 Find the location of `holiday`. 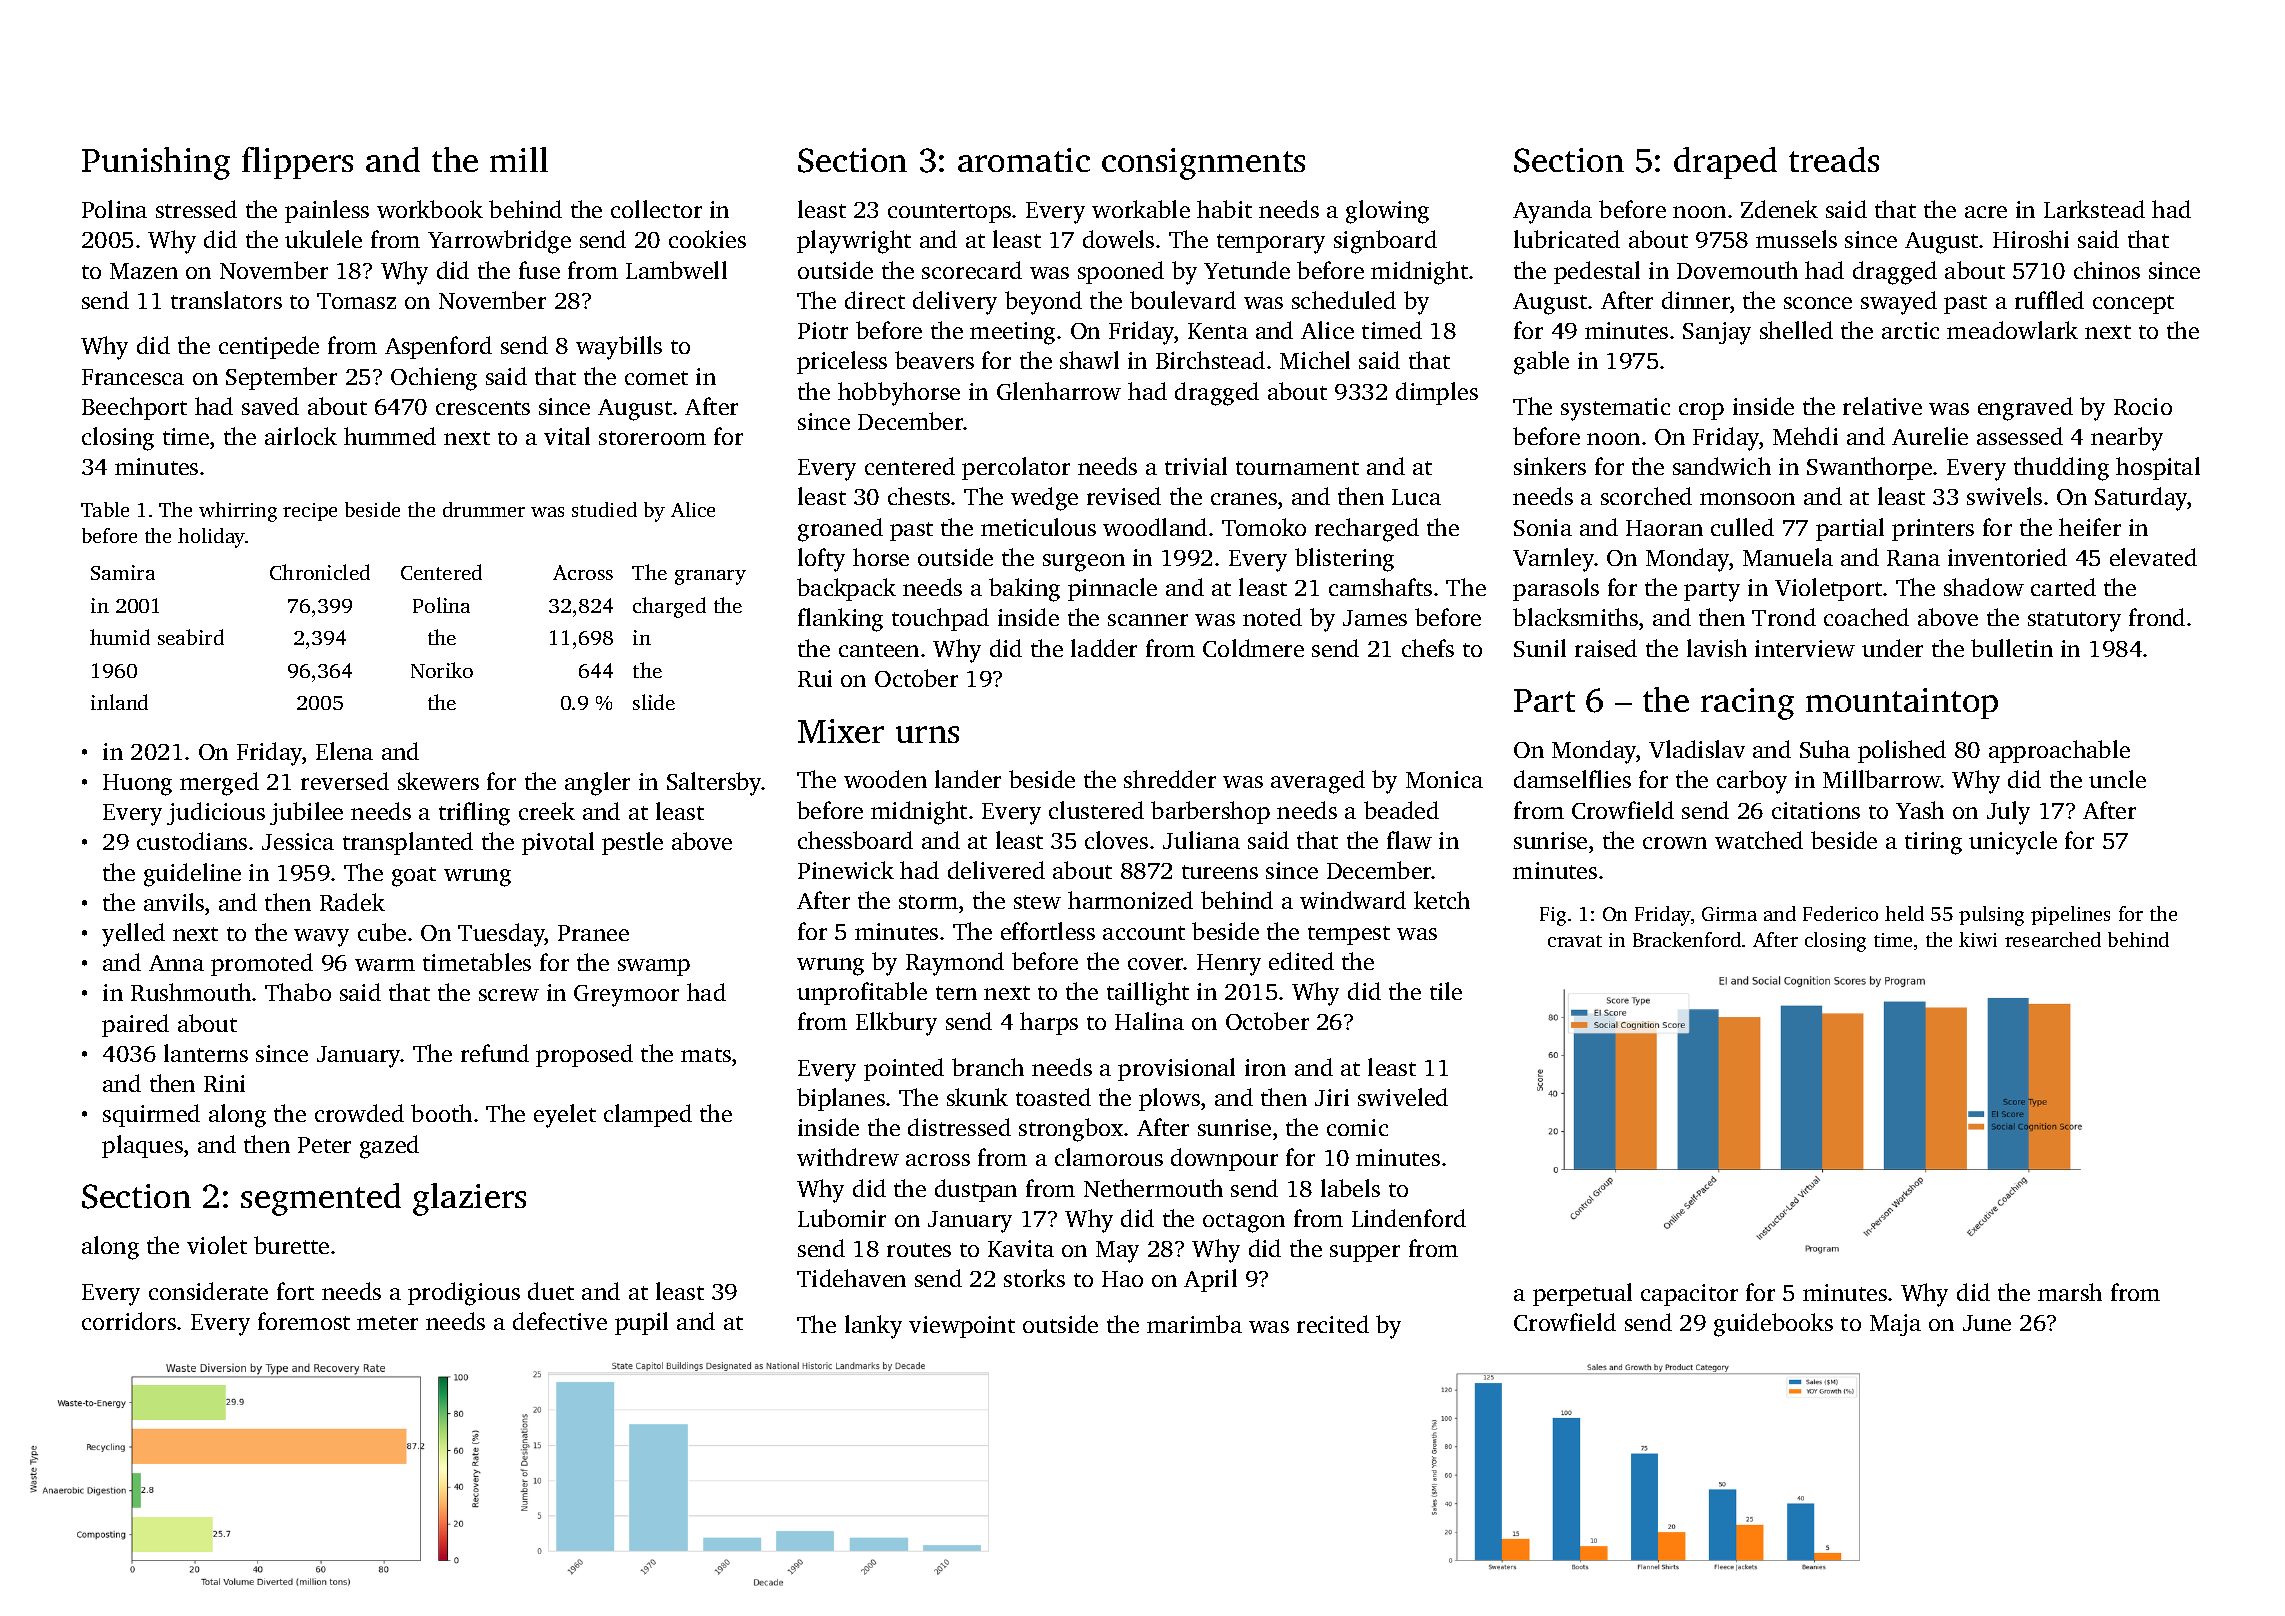

holiday is located at coordinates (211, 538).
